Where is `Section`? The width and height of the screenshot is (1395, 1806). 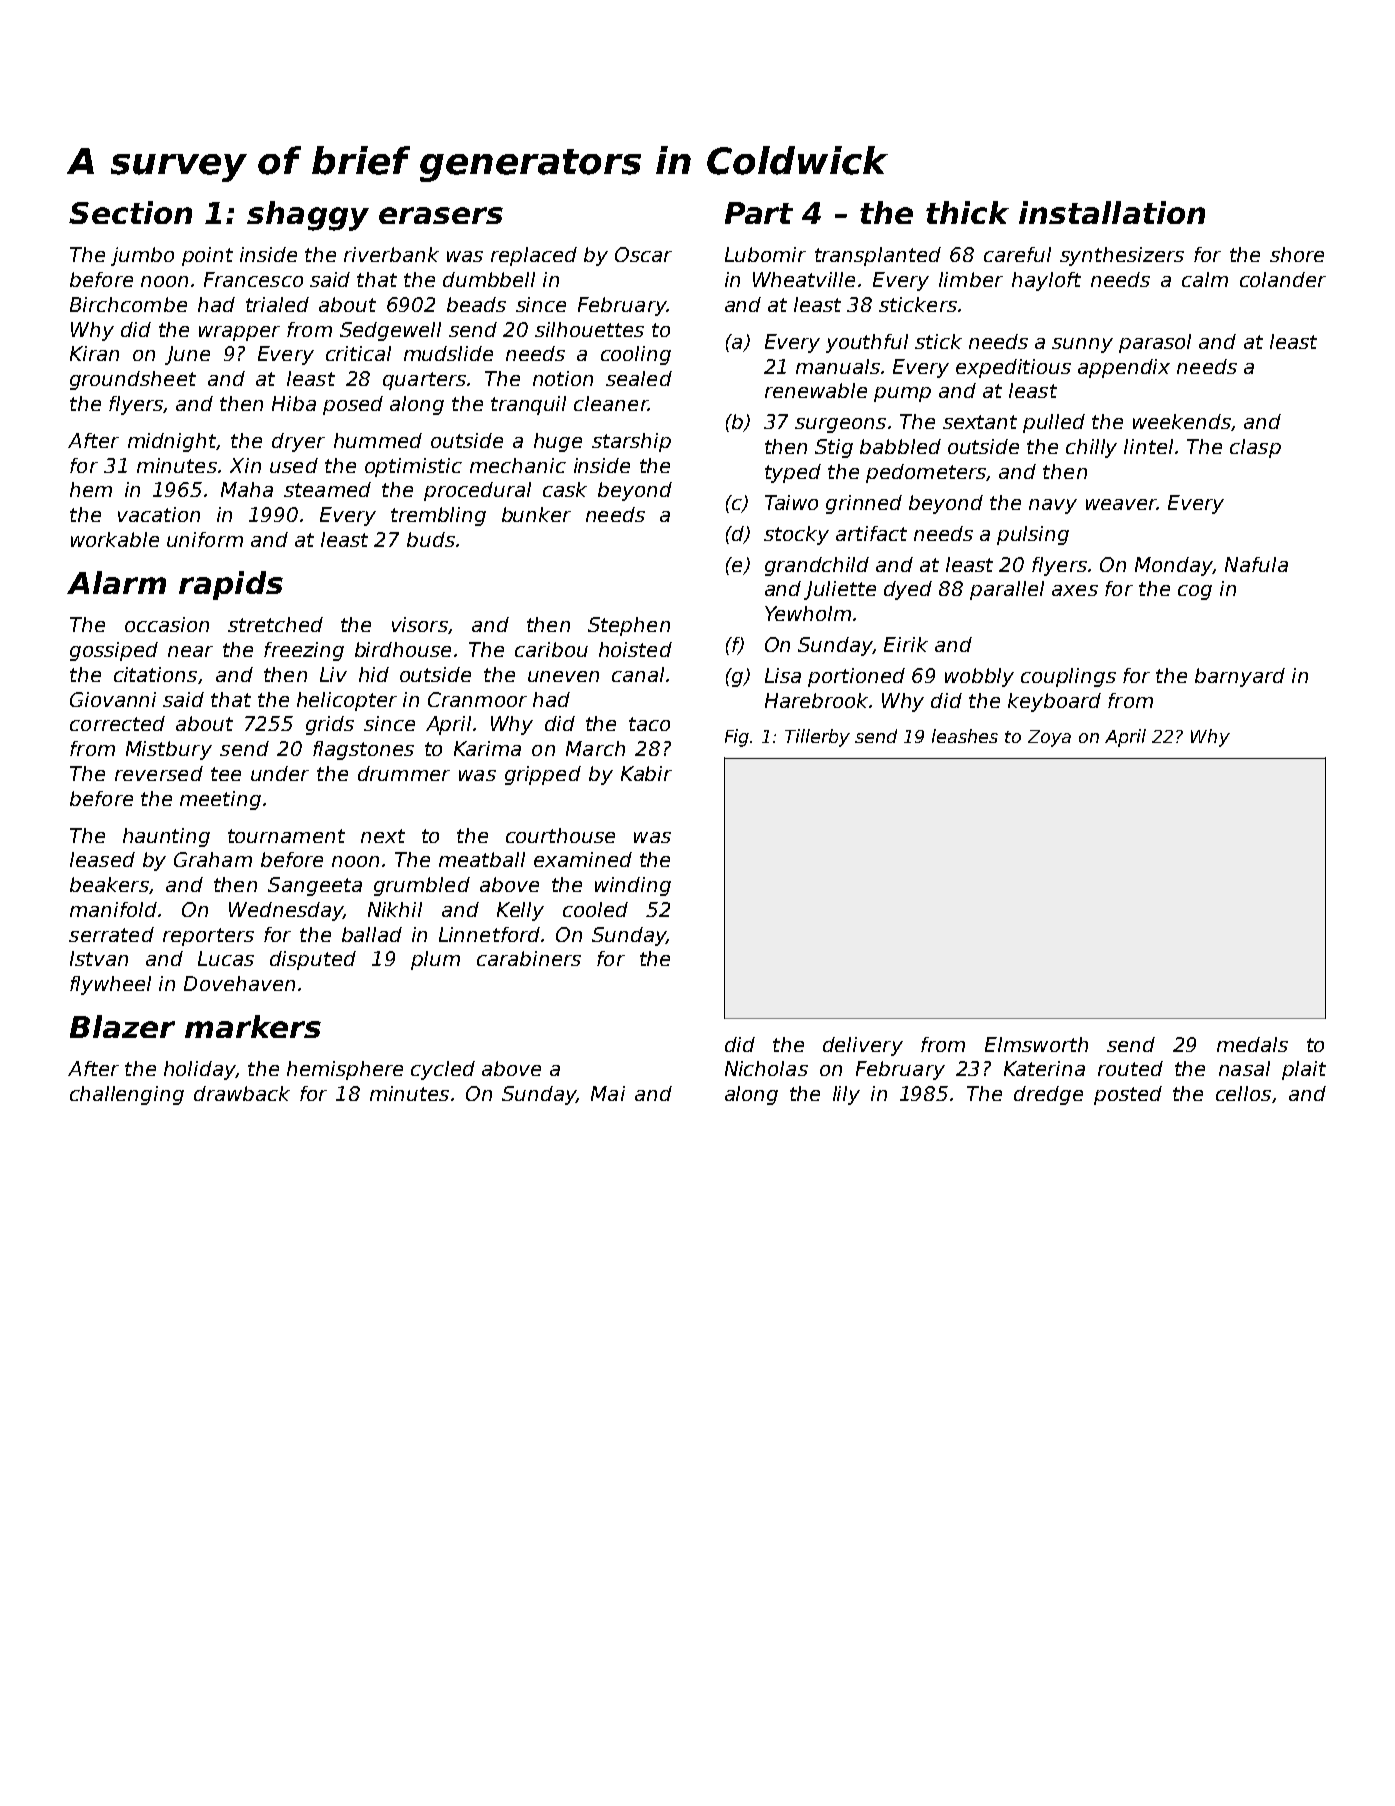
Section is located at coordinates (130, 212).
